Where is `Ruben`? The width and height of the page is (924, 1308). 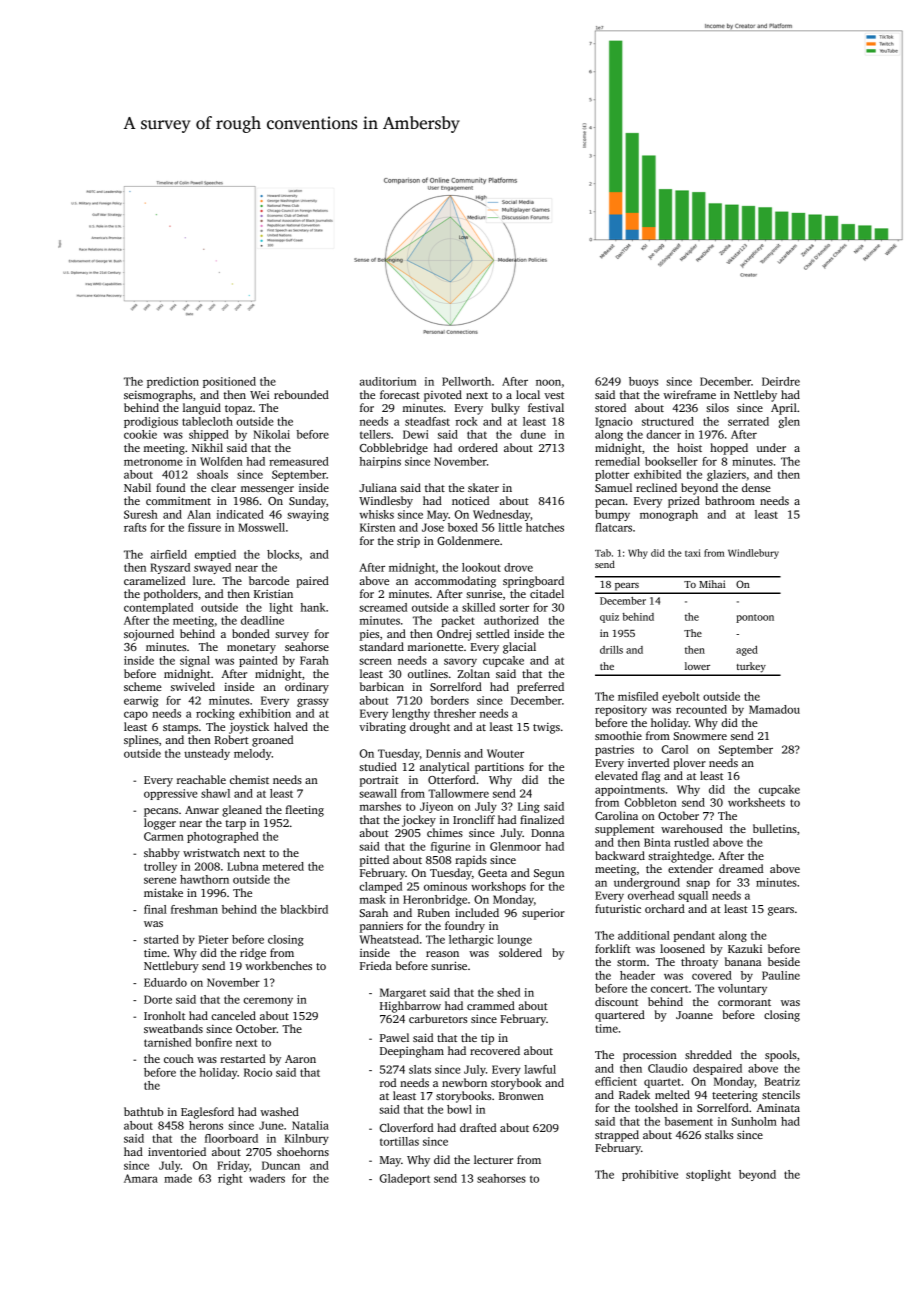 Ruben is located at coordinates (433, 912).
